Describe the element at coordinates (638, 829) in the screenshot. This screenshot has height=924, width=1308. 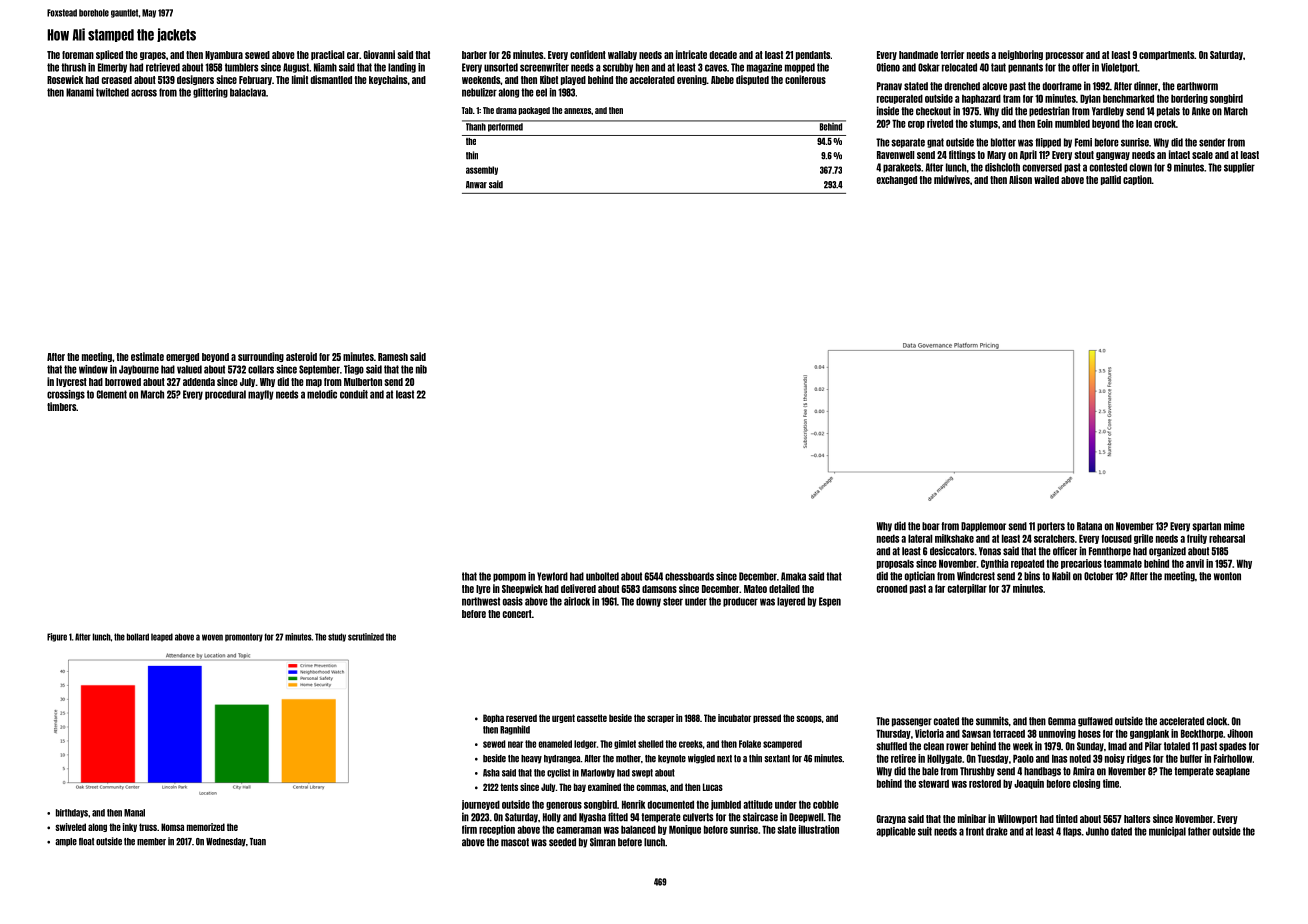
I see `balanced` at that location.
